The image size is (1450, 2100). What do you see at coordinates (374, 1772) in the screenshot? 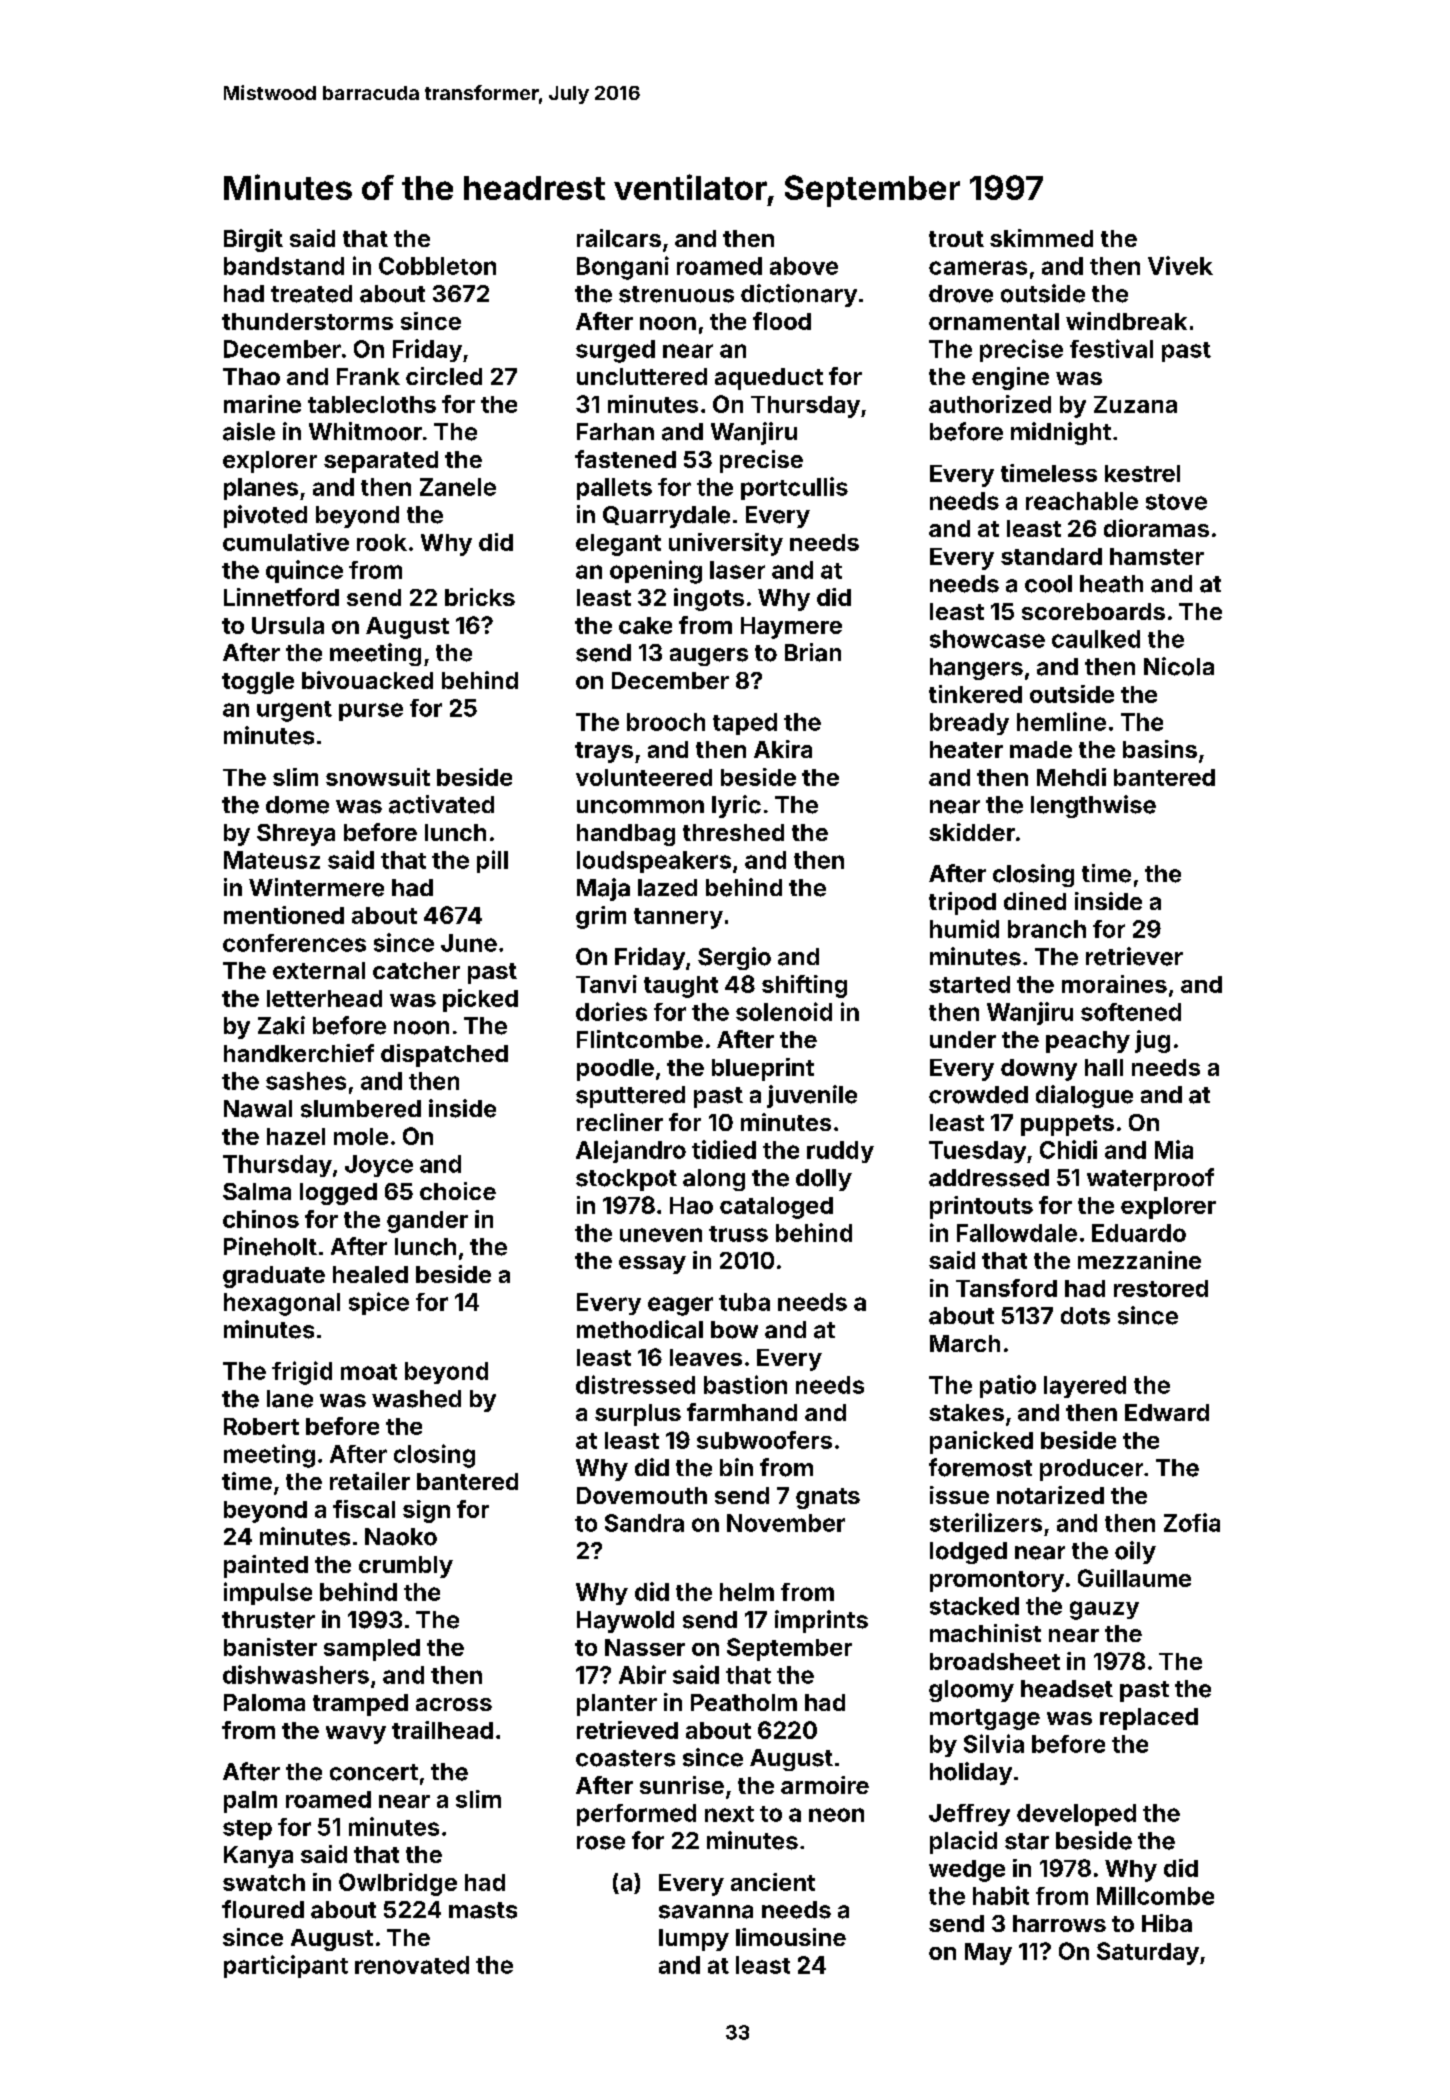
I see `concert` at bounding box center [374, 1772].
